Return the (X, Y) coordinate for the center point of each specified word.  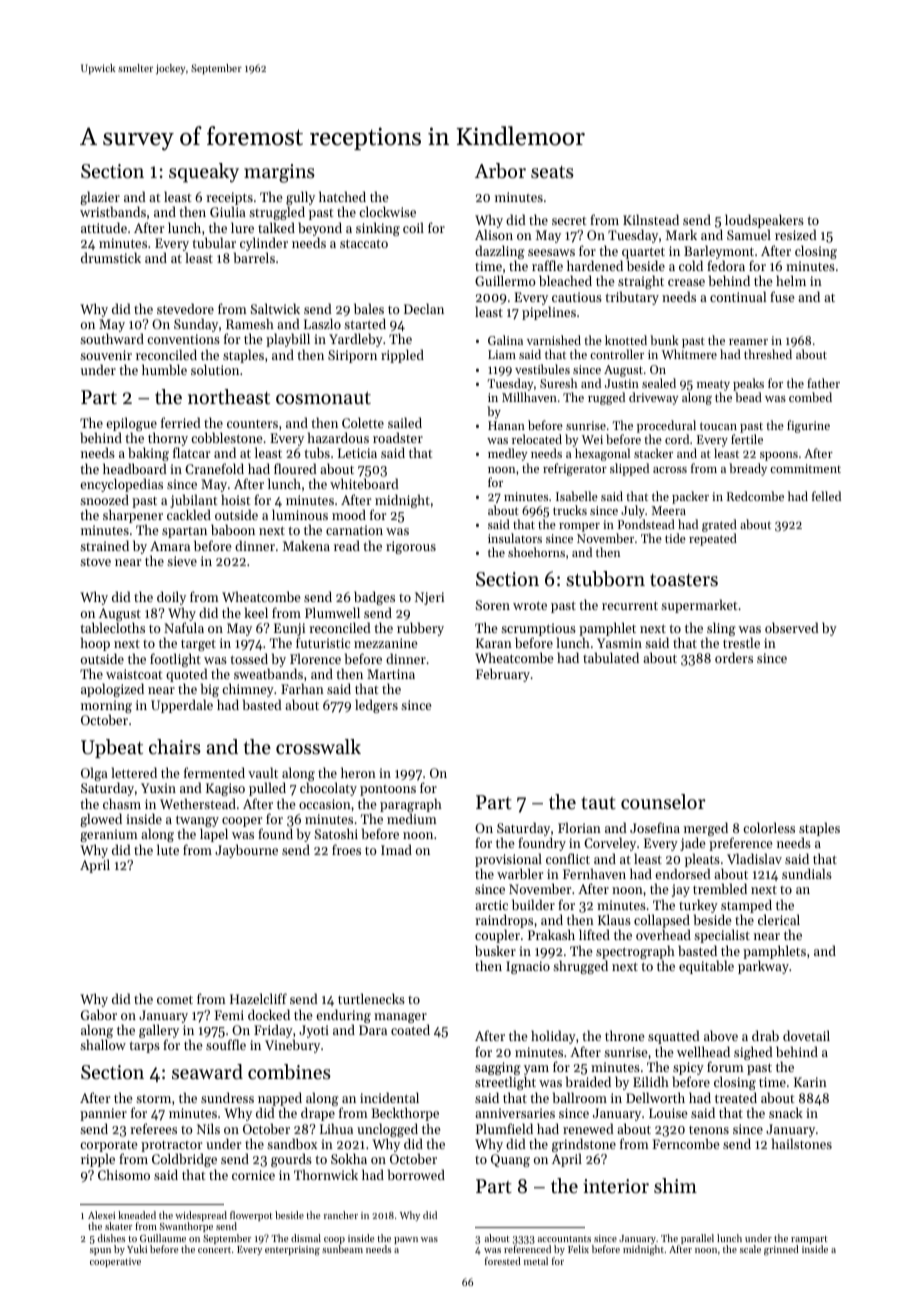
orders (734, 657)
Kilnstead (651, 219)
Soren (493, 605)
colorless (769, 827)
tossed (249, 658)
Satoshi (336, 833)
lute (168, 849)
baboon (233, 529)
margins (279, 173)
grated (719, 525)
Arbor (500, 171)
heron (358, 772)
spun (100, 1251)
